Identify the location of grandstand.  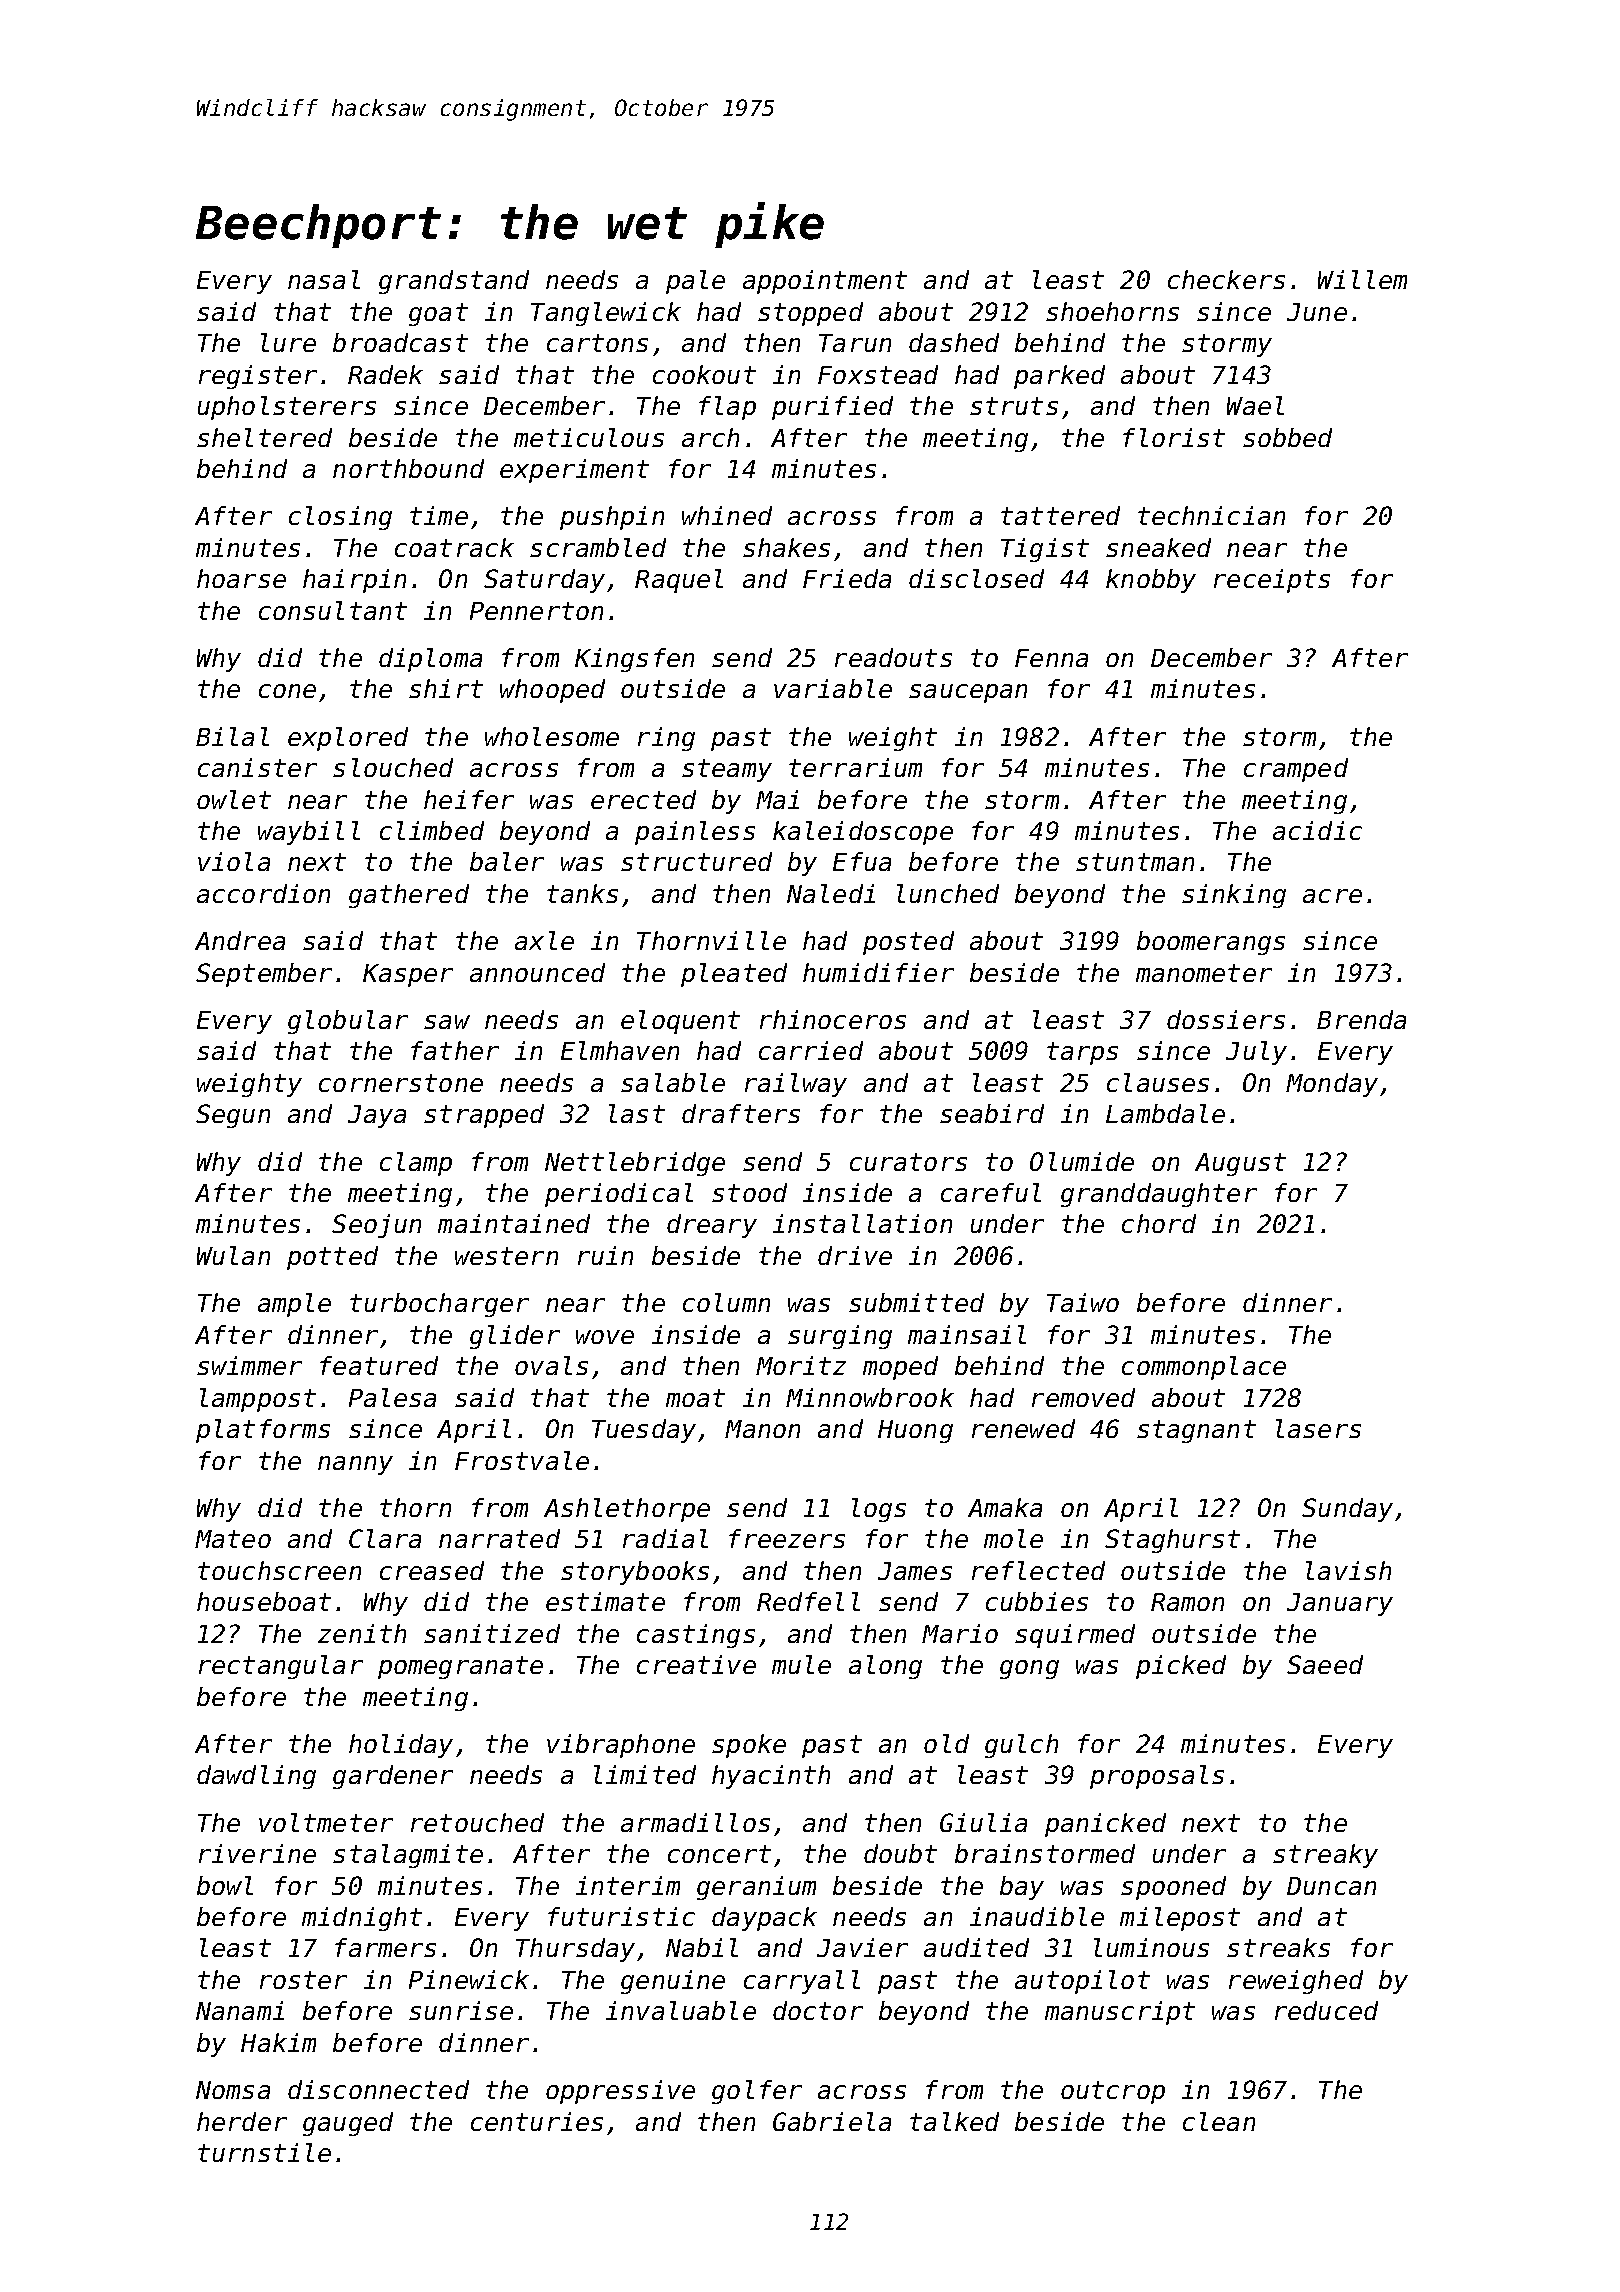
(454, 282).
